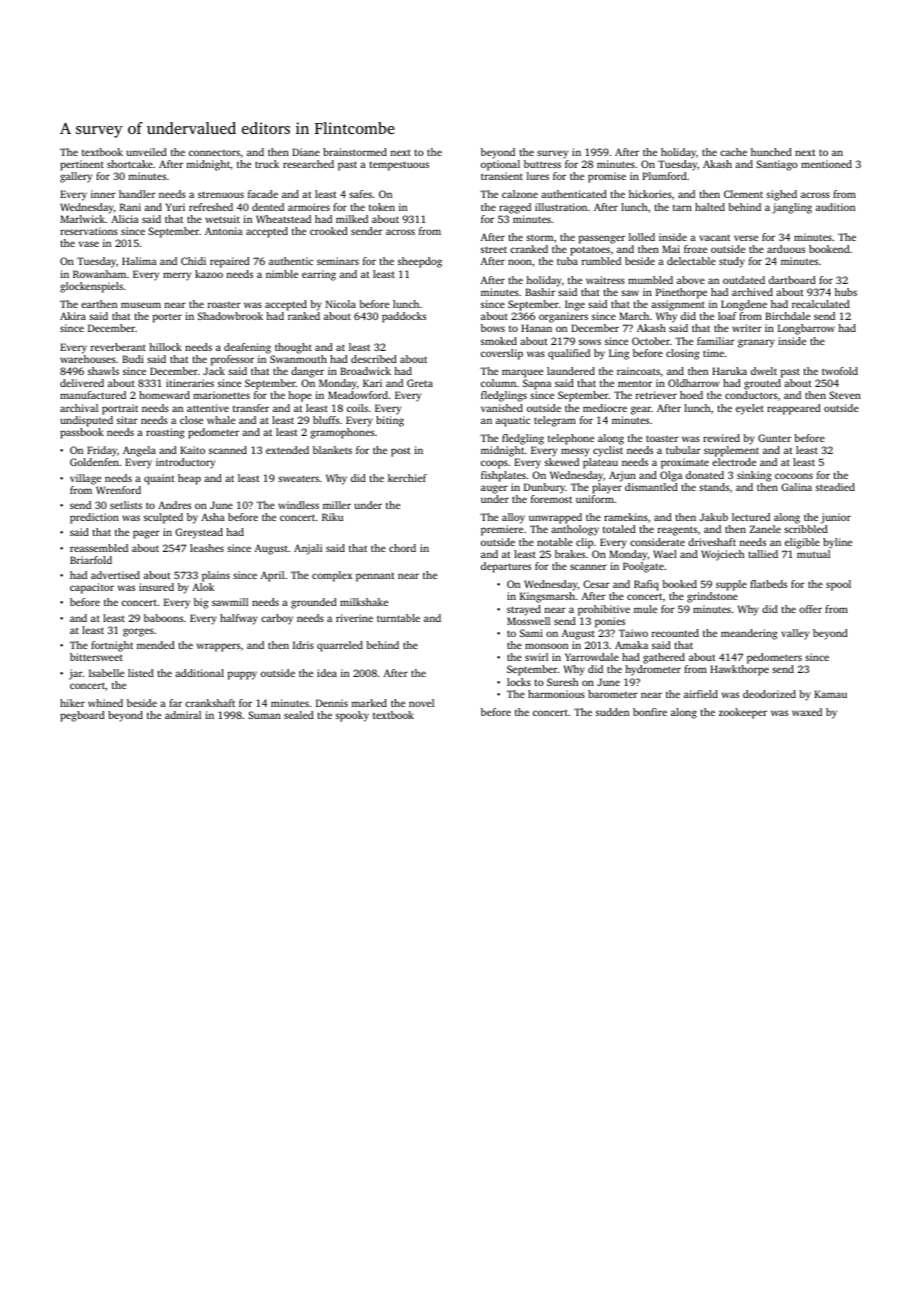 Image resolution: width=924 pixels, height=1308 pixels. What do you see at coordinates (272, 576) in the screenshot?
I see `April` at bounding box center [272, 576].
